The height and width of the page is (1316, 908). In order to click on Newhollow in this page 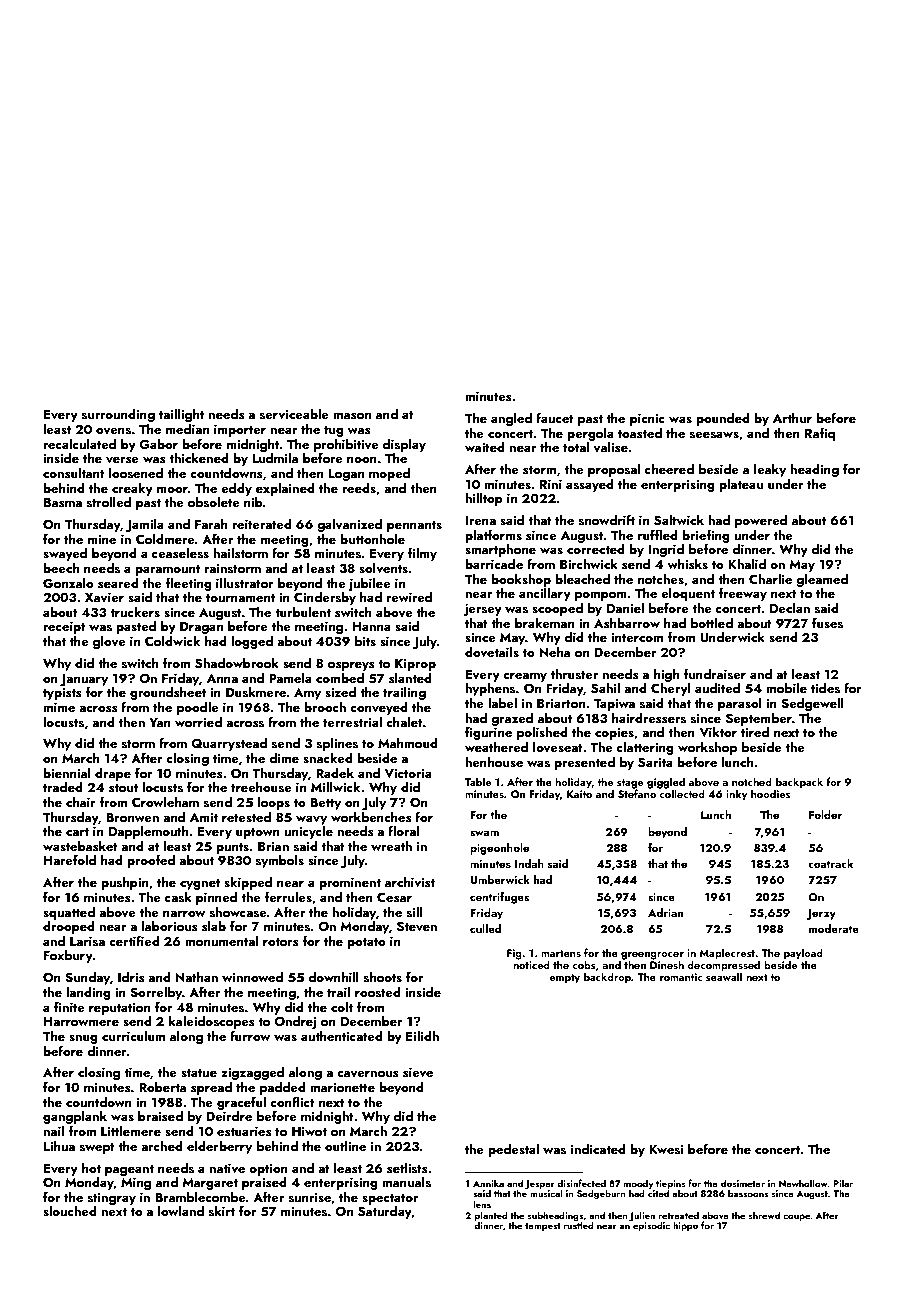, I will do `click(803, 1183)`.
